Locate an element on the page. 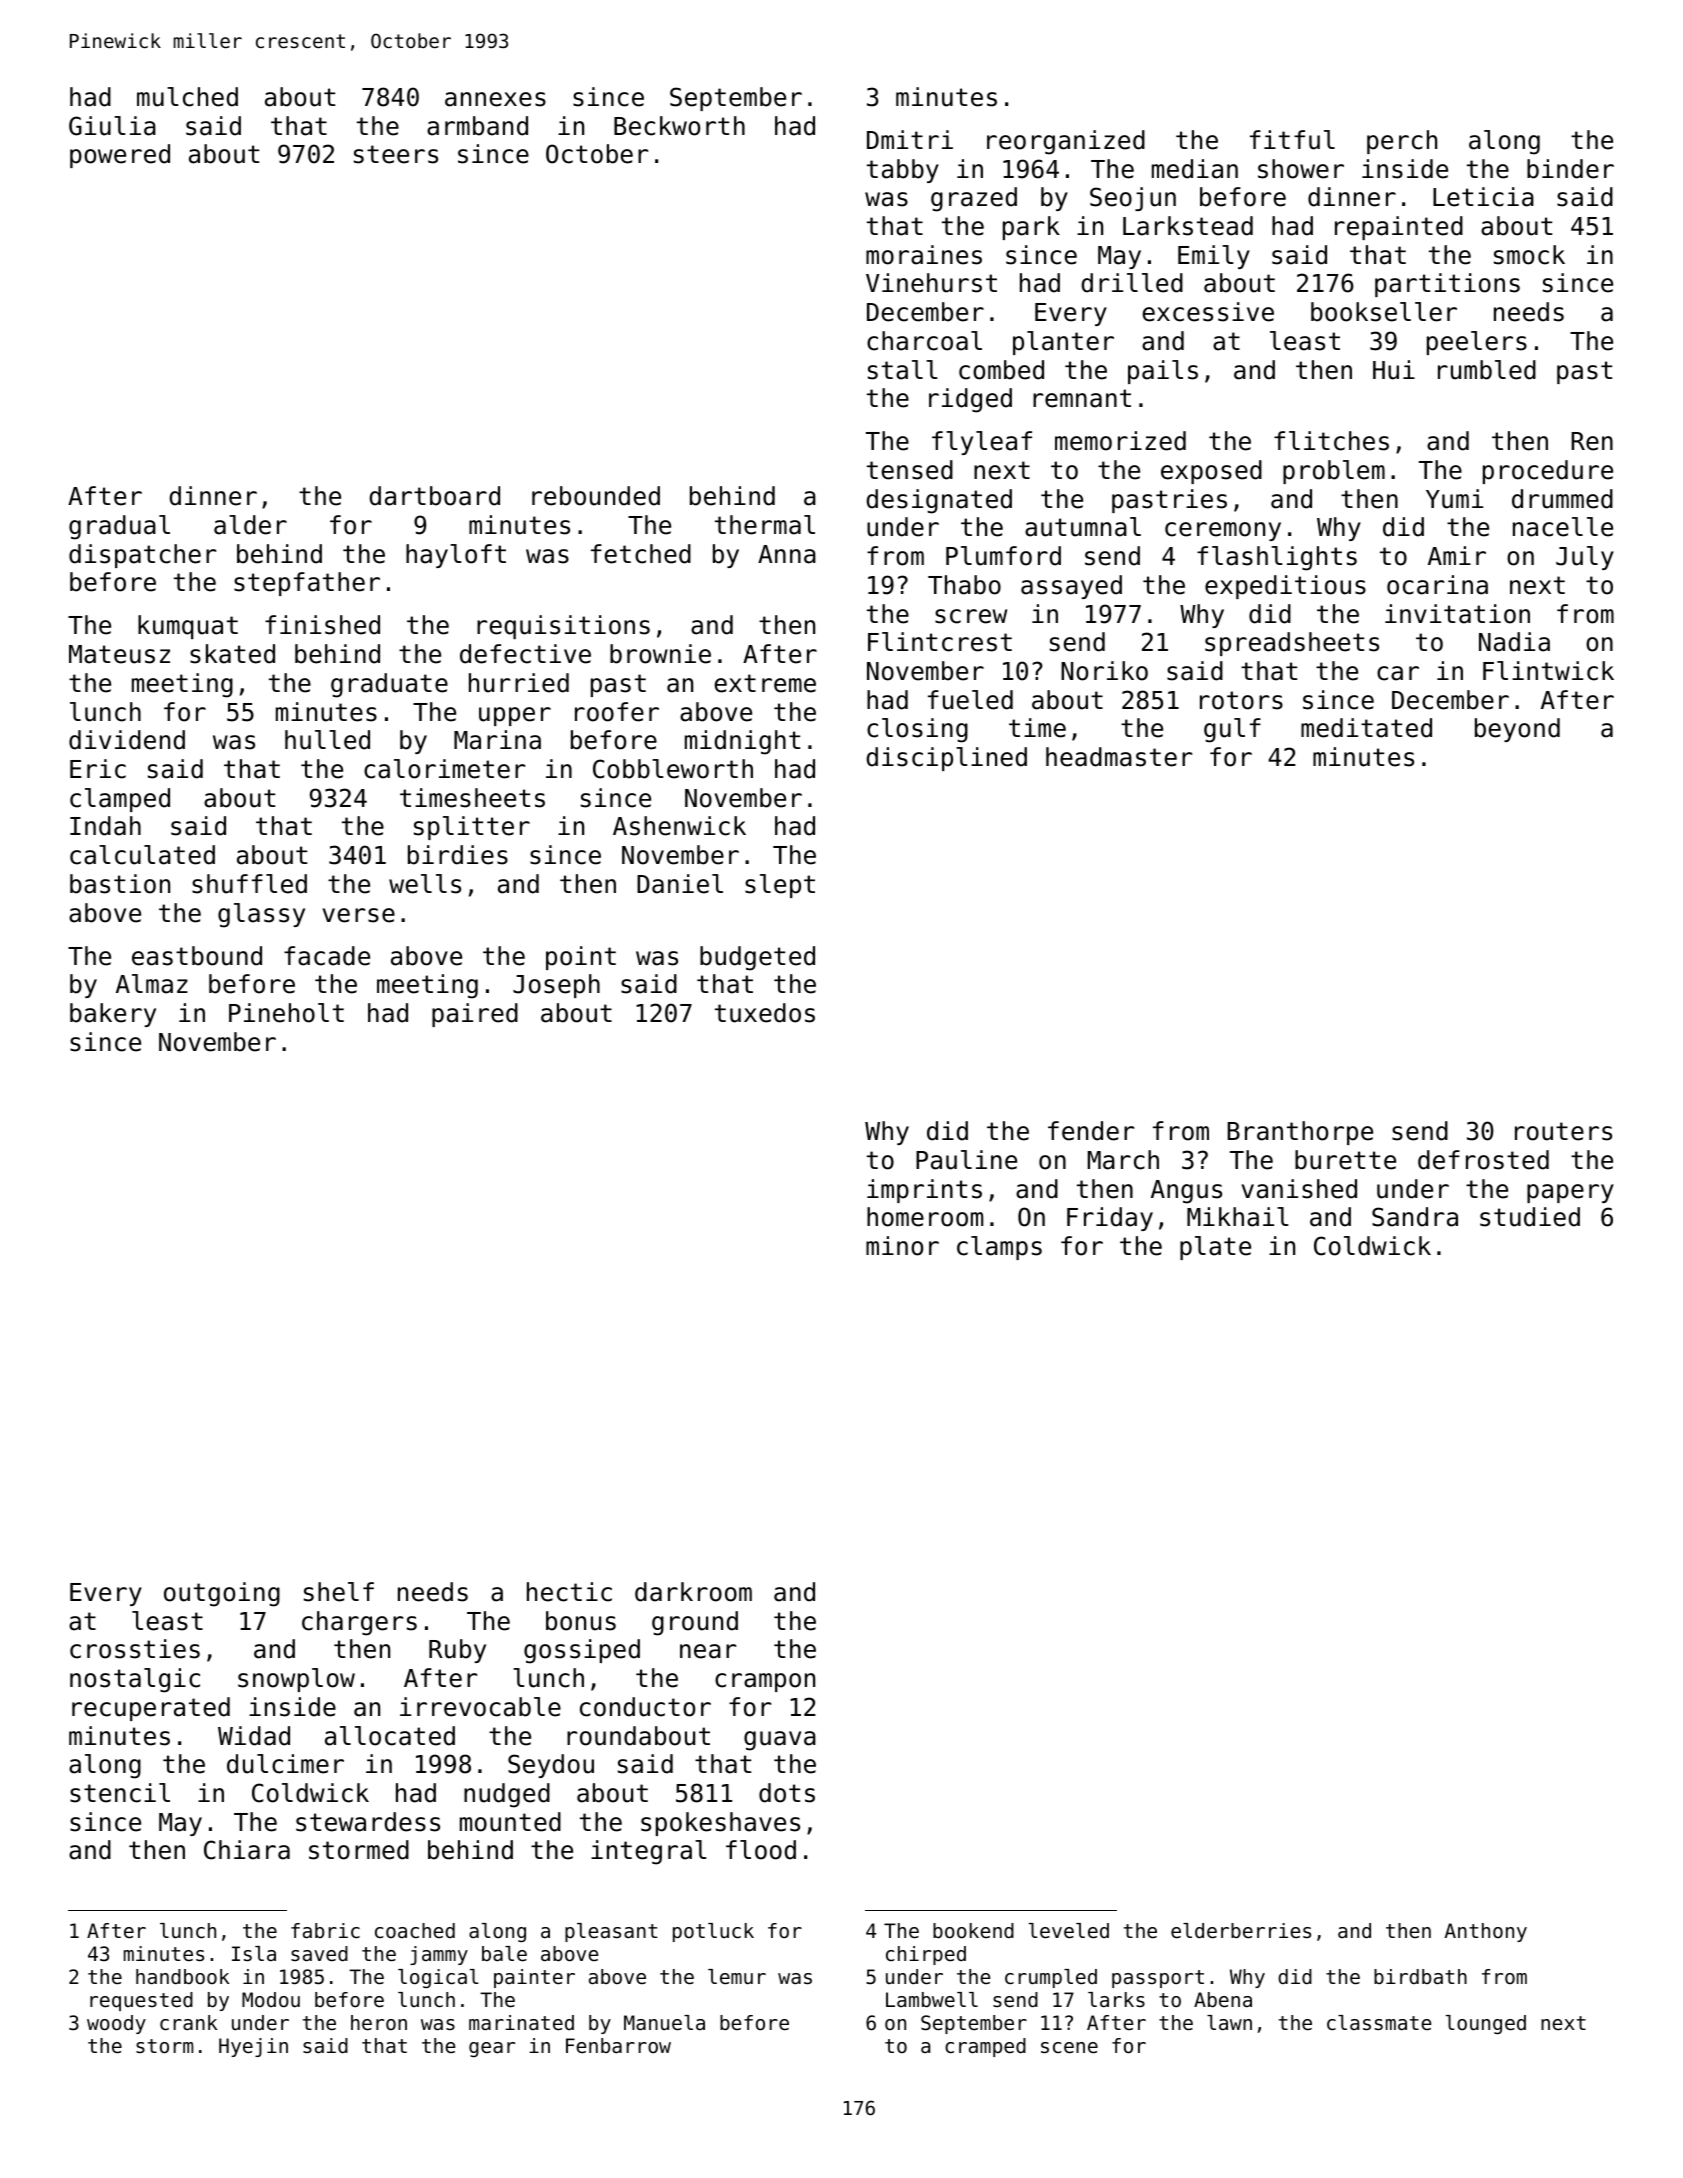 This page has height=2178, width=1683. steers is located at coordinates (396, 154).
